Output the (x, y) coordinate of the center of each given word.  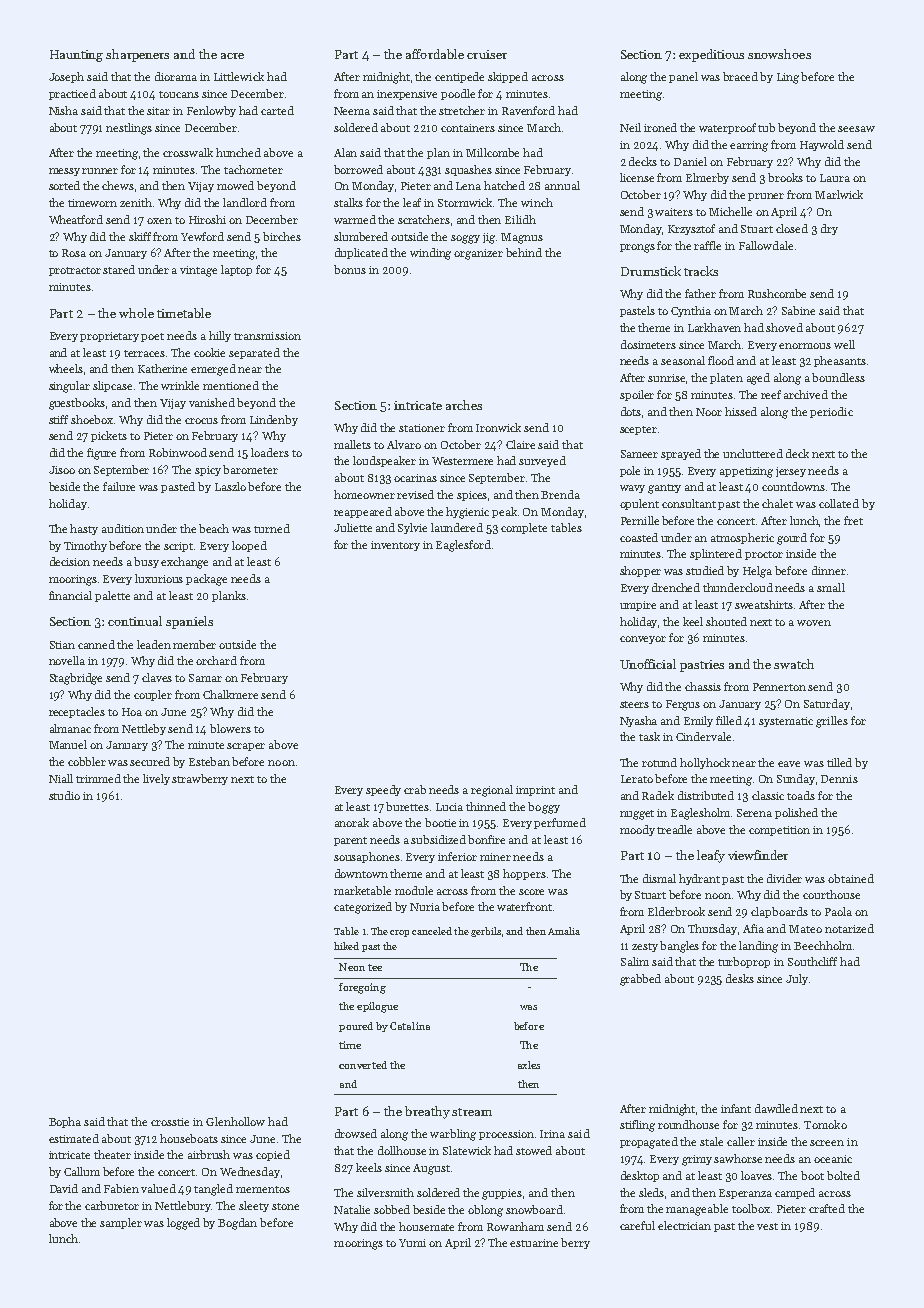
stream (472, 1112)
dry (829, 229)
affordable (435, 54)
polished (796, 813)
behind (524, 252)
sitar (158, 111)
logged (183, 1224)
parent (350, 841)
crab (415, 789)
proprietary (109, 337)
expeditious (711, 55)
